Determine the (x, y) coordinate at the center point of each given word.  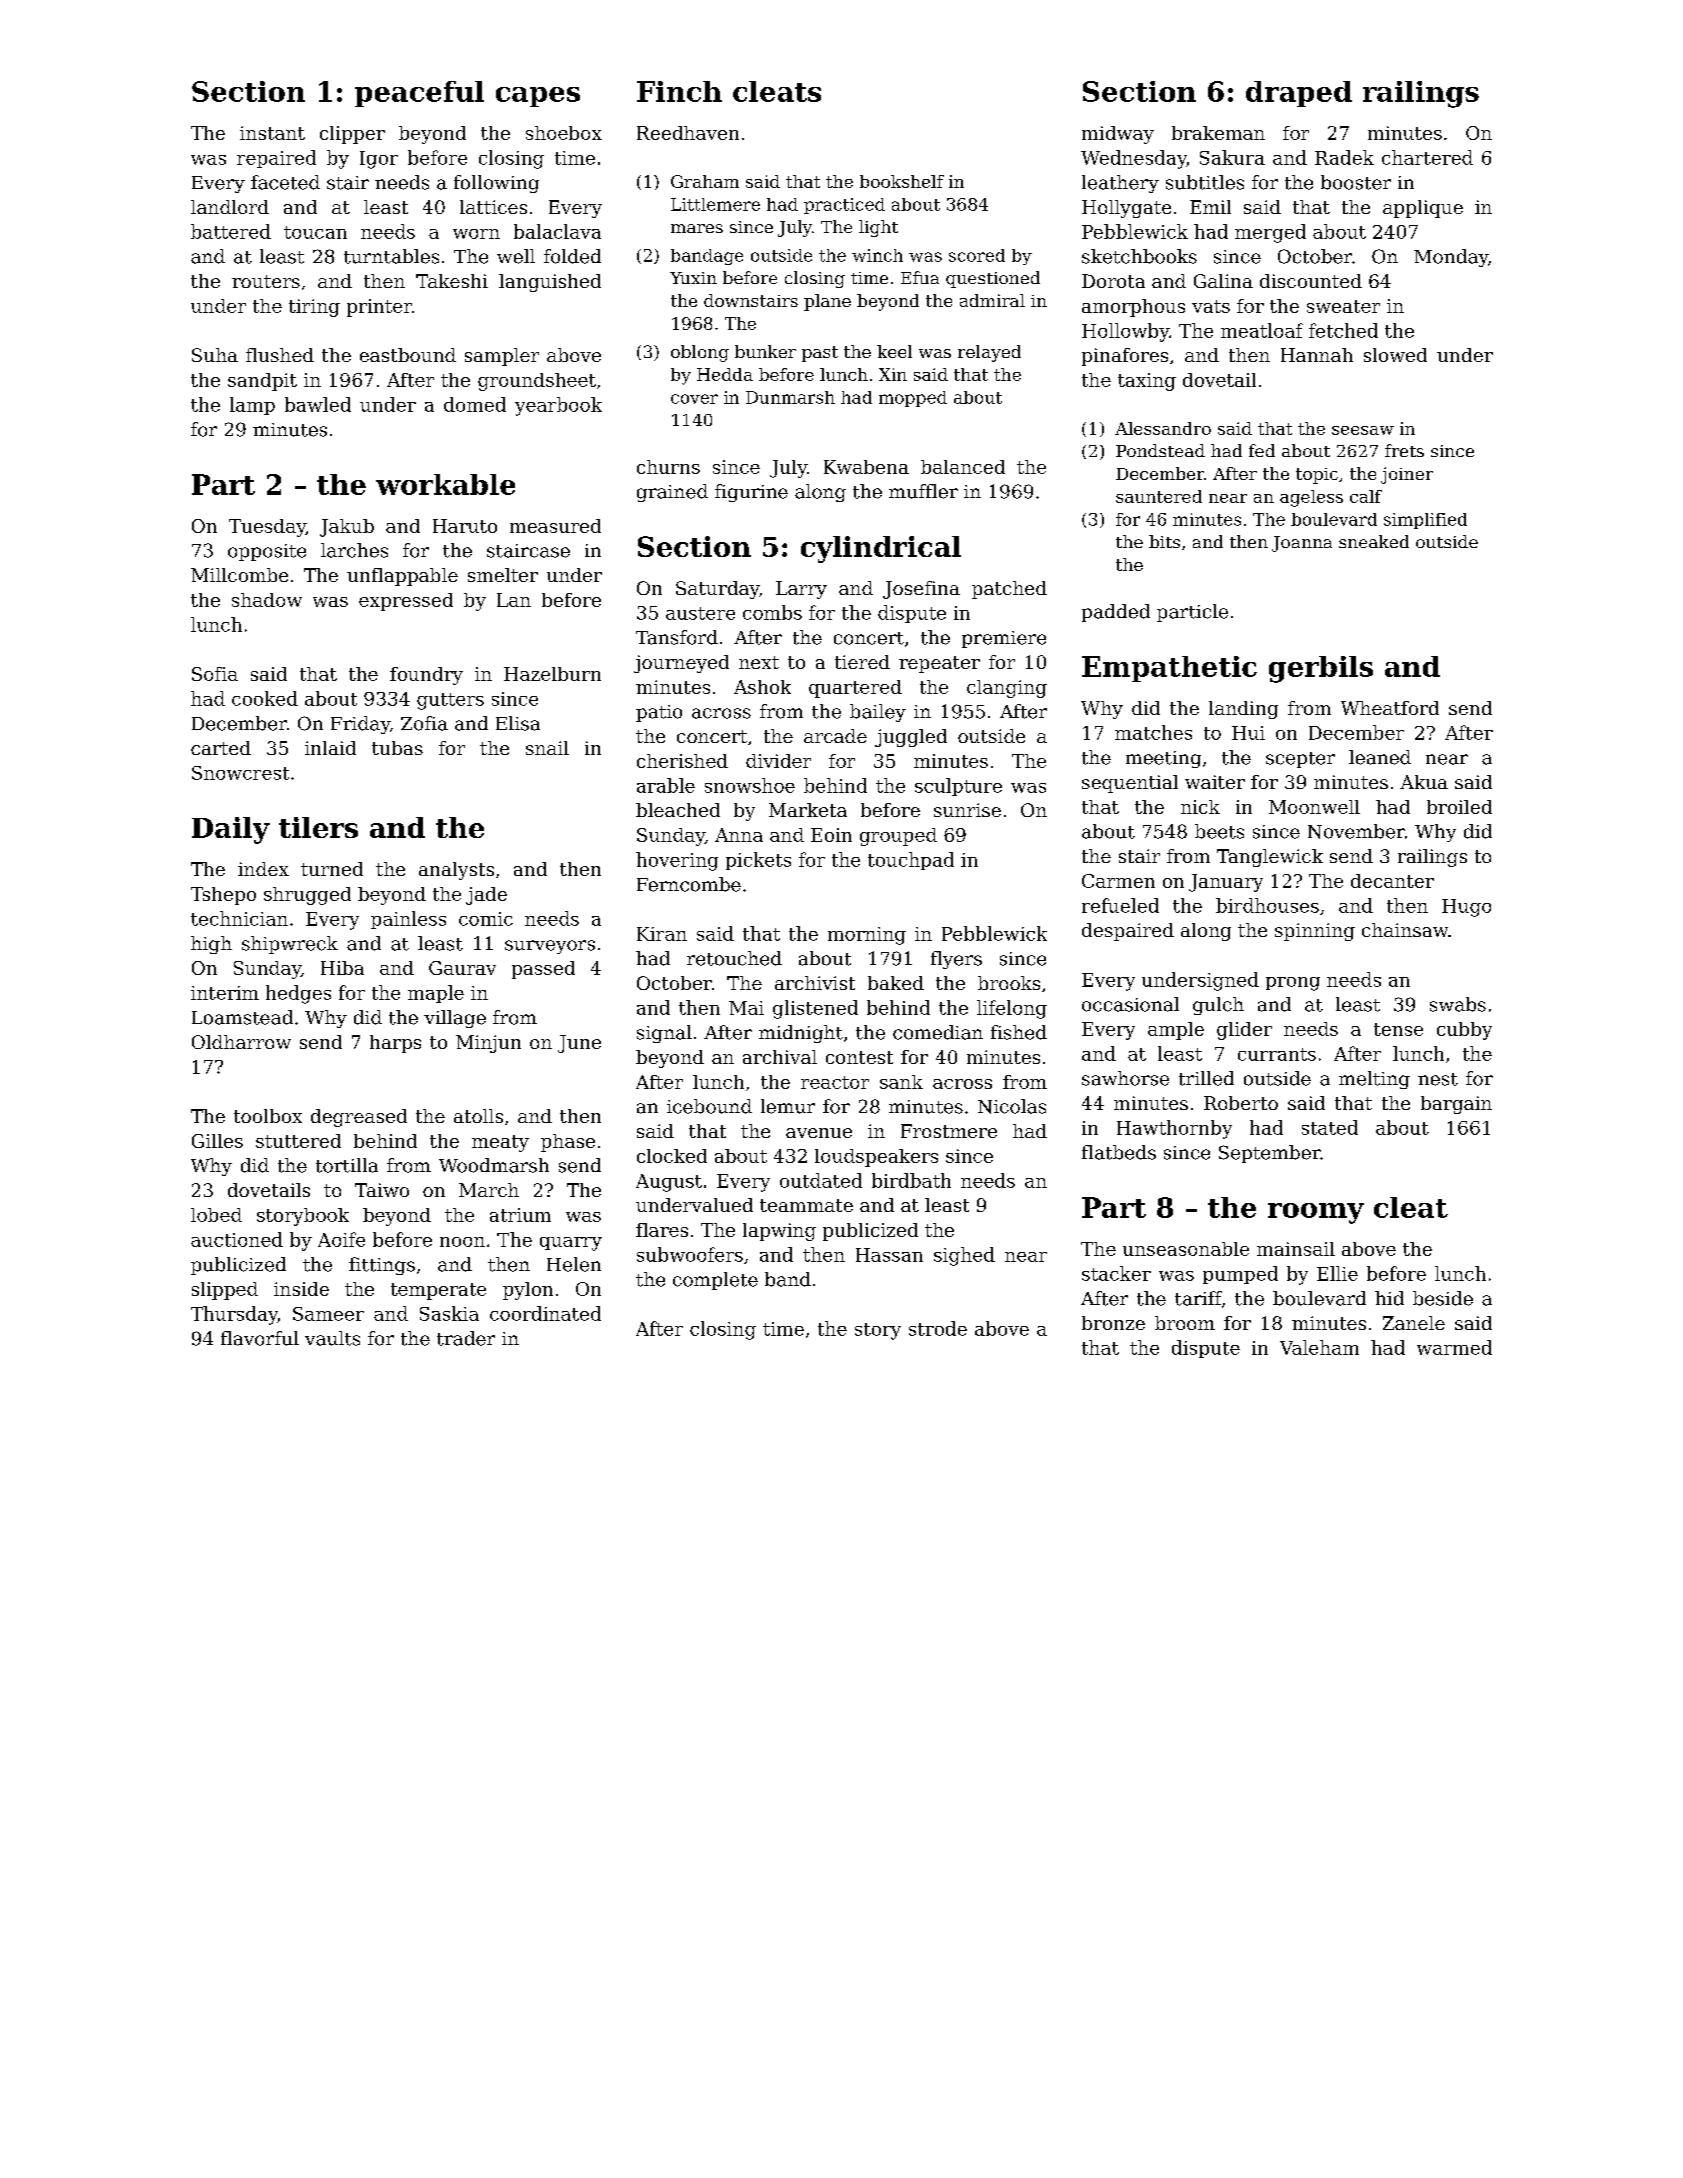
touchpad (911, 861)
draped (1299, 94)
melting (1374, 1080)
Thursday (234, 1315)
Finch (679, 91)
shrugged (307, 896)
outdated (821, 1180)
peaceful (419, 94)
